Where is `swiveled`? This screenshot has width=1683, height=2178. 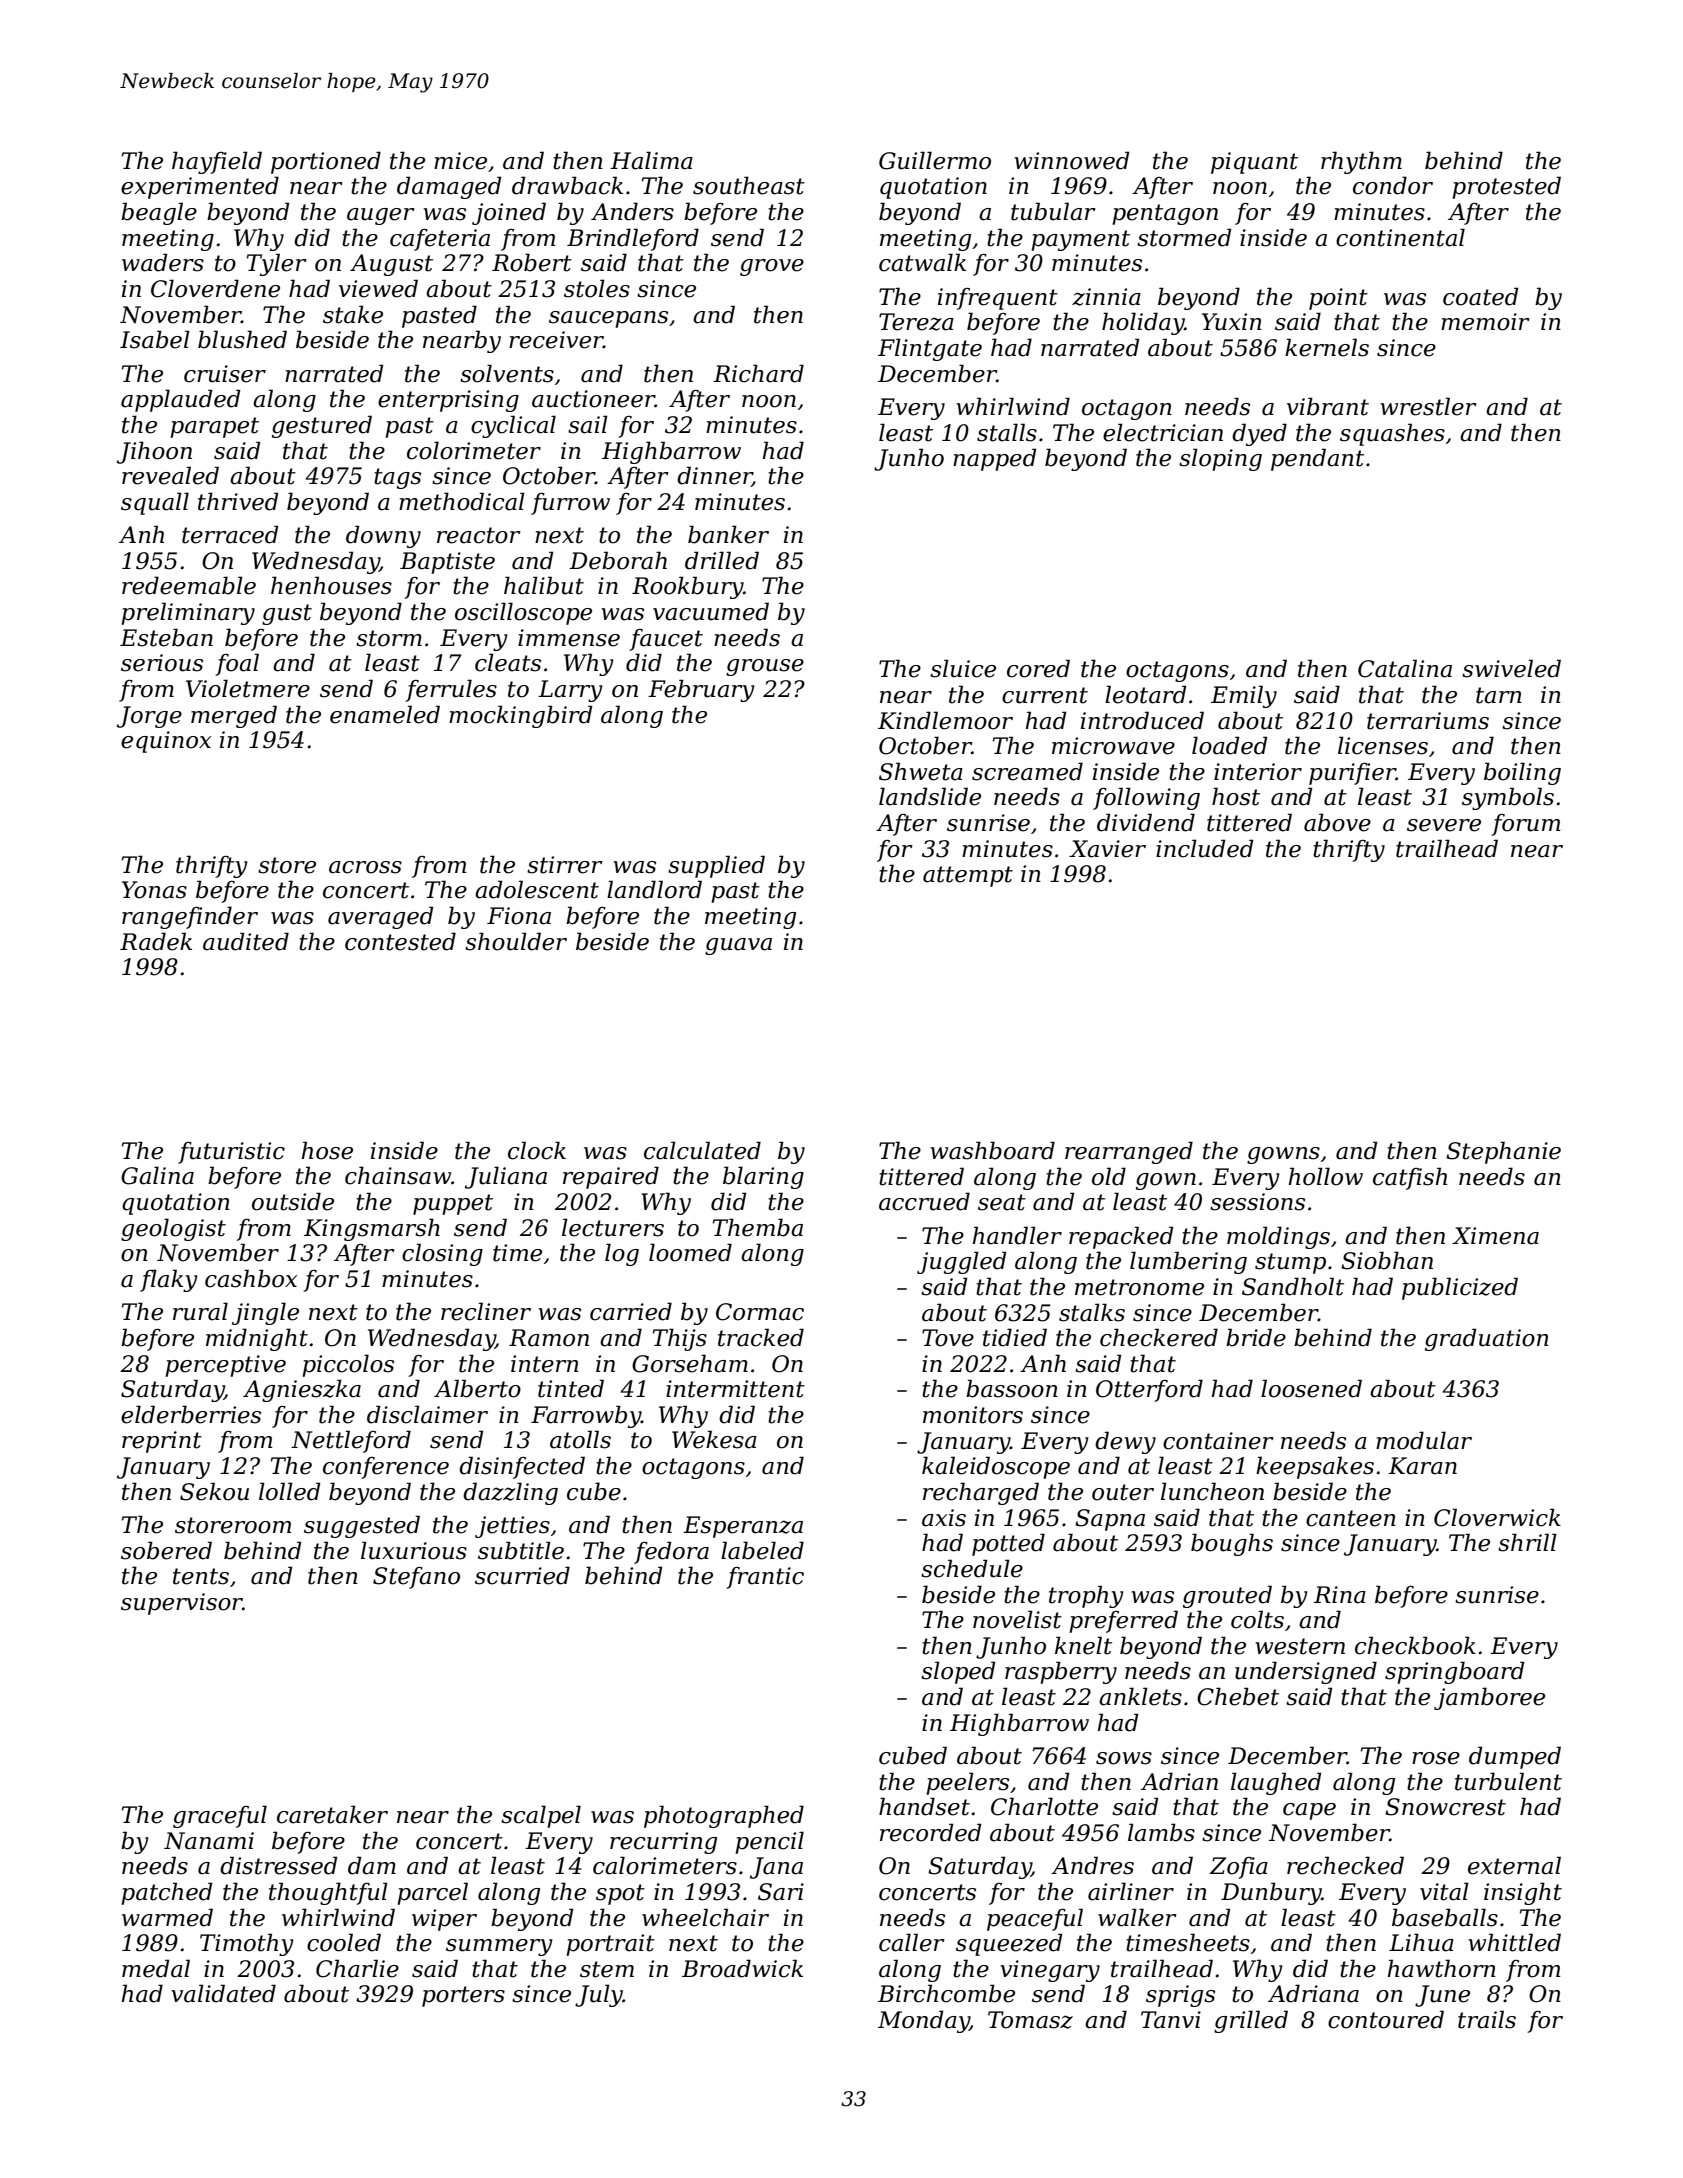 swiveled is located at coordinates (1511, 668).
